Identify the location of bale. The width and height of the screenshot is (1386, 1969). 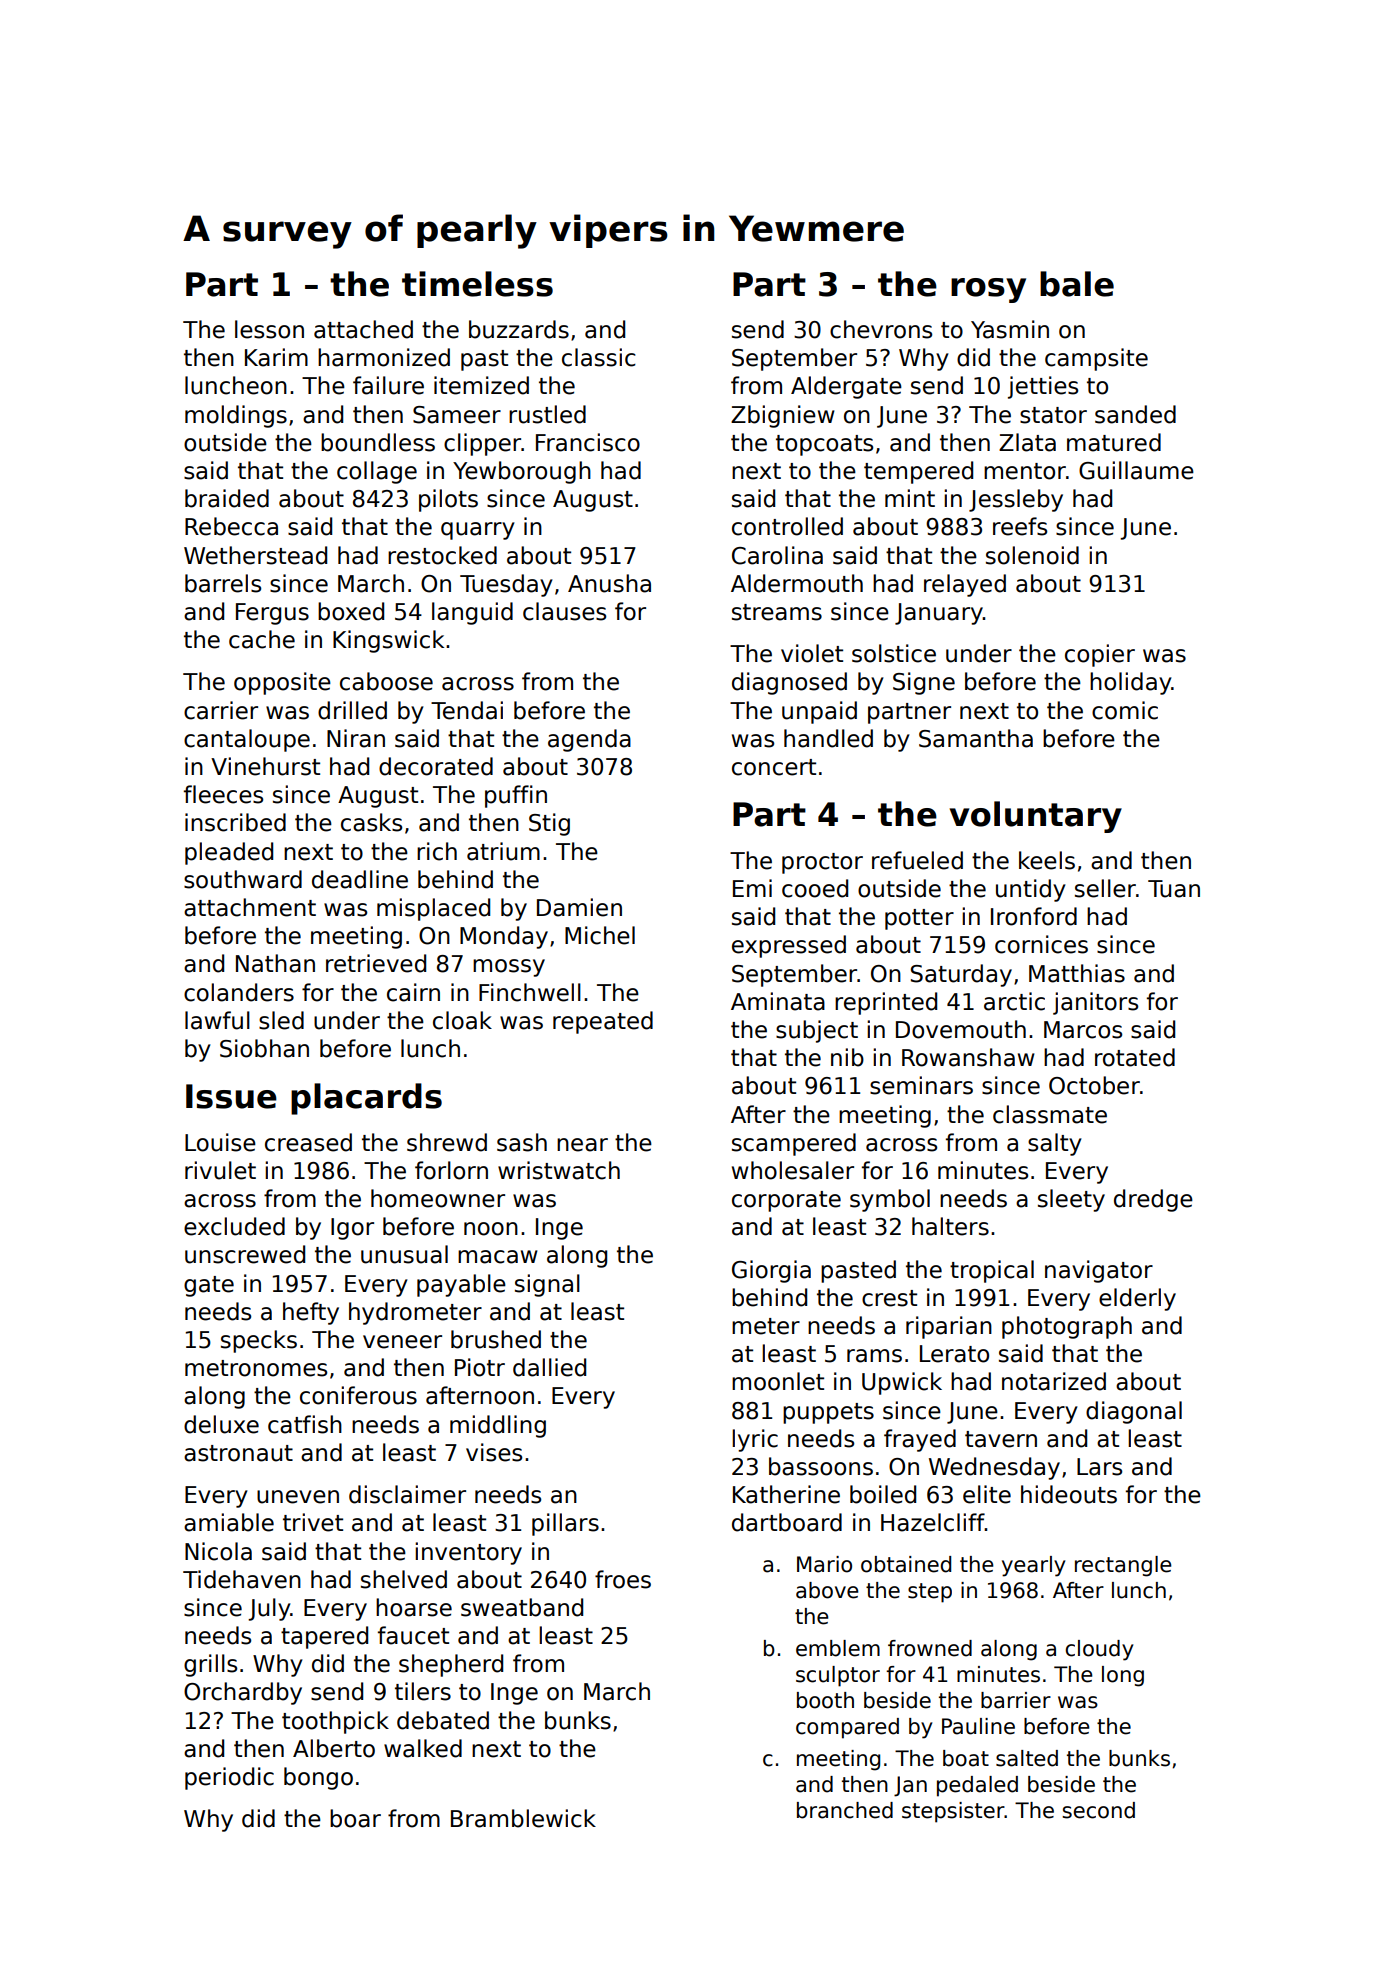
(1077, 284).
